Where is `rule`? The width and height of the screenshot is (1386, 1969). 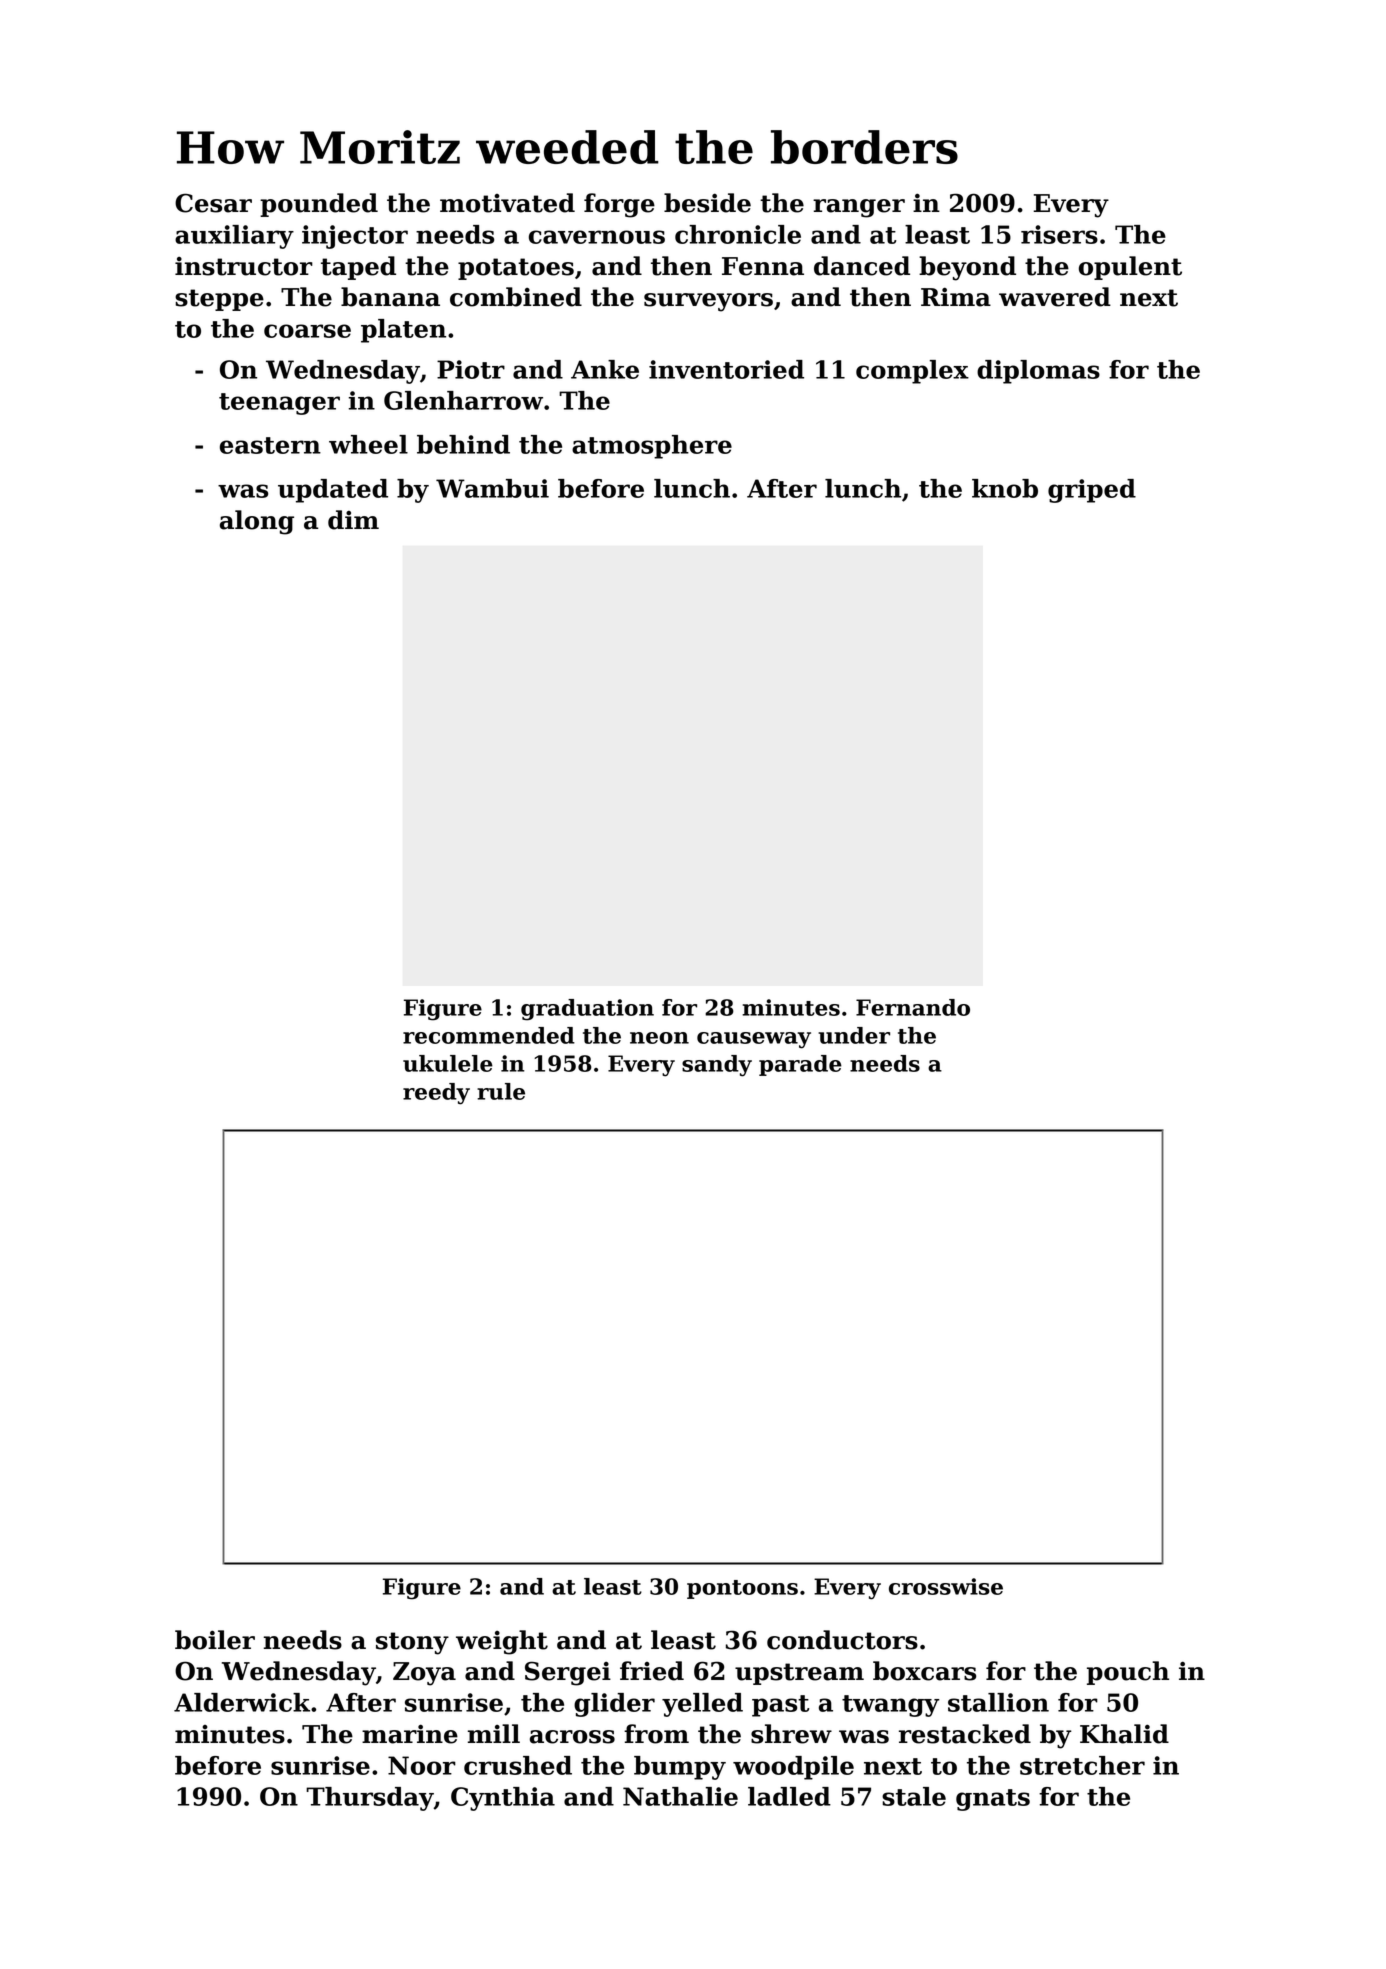 rule is located at coordinates (501, 1091).
